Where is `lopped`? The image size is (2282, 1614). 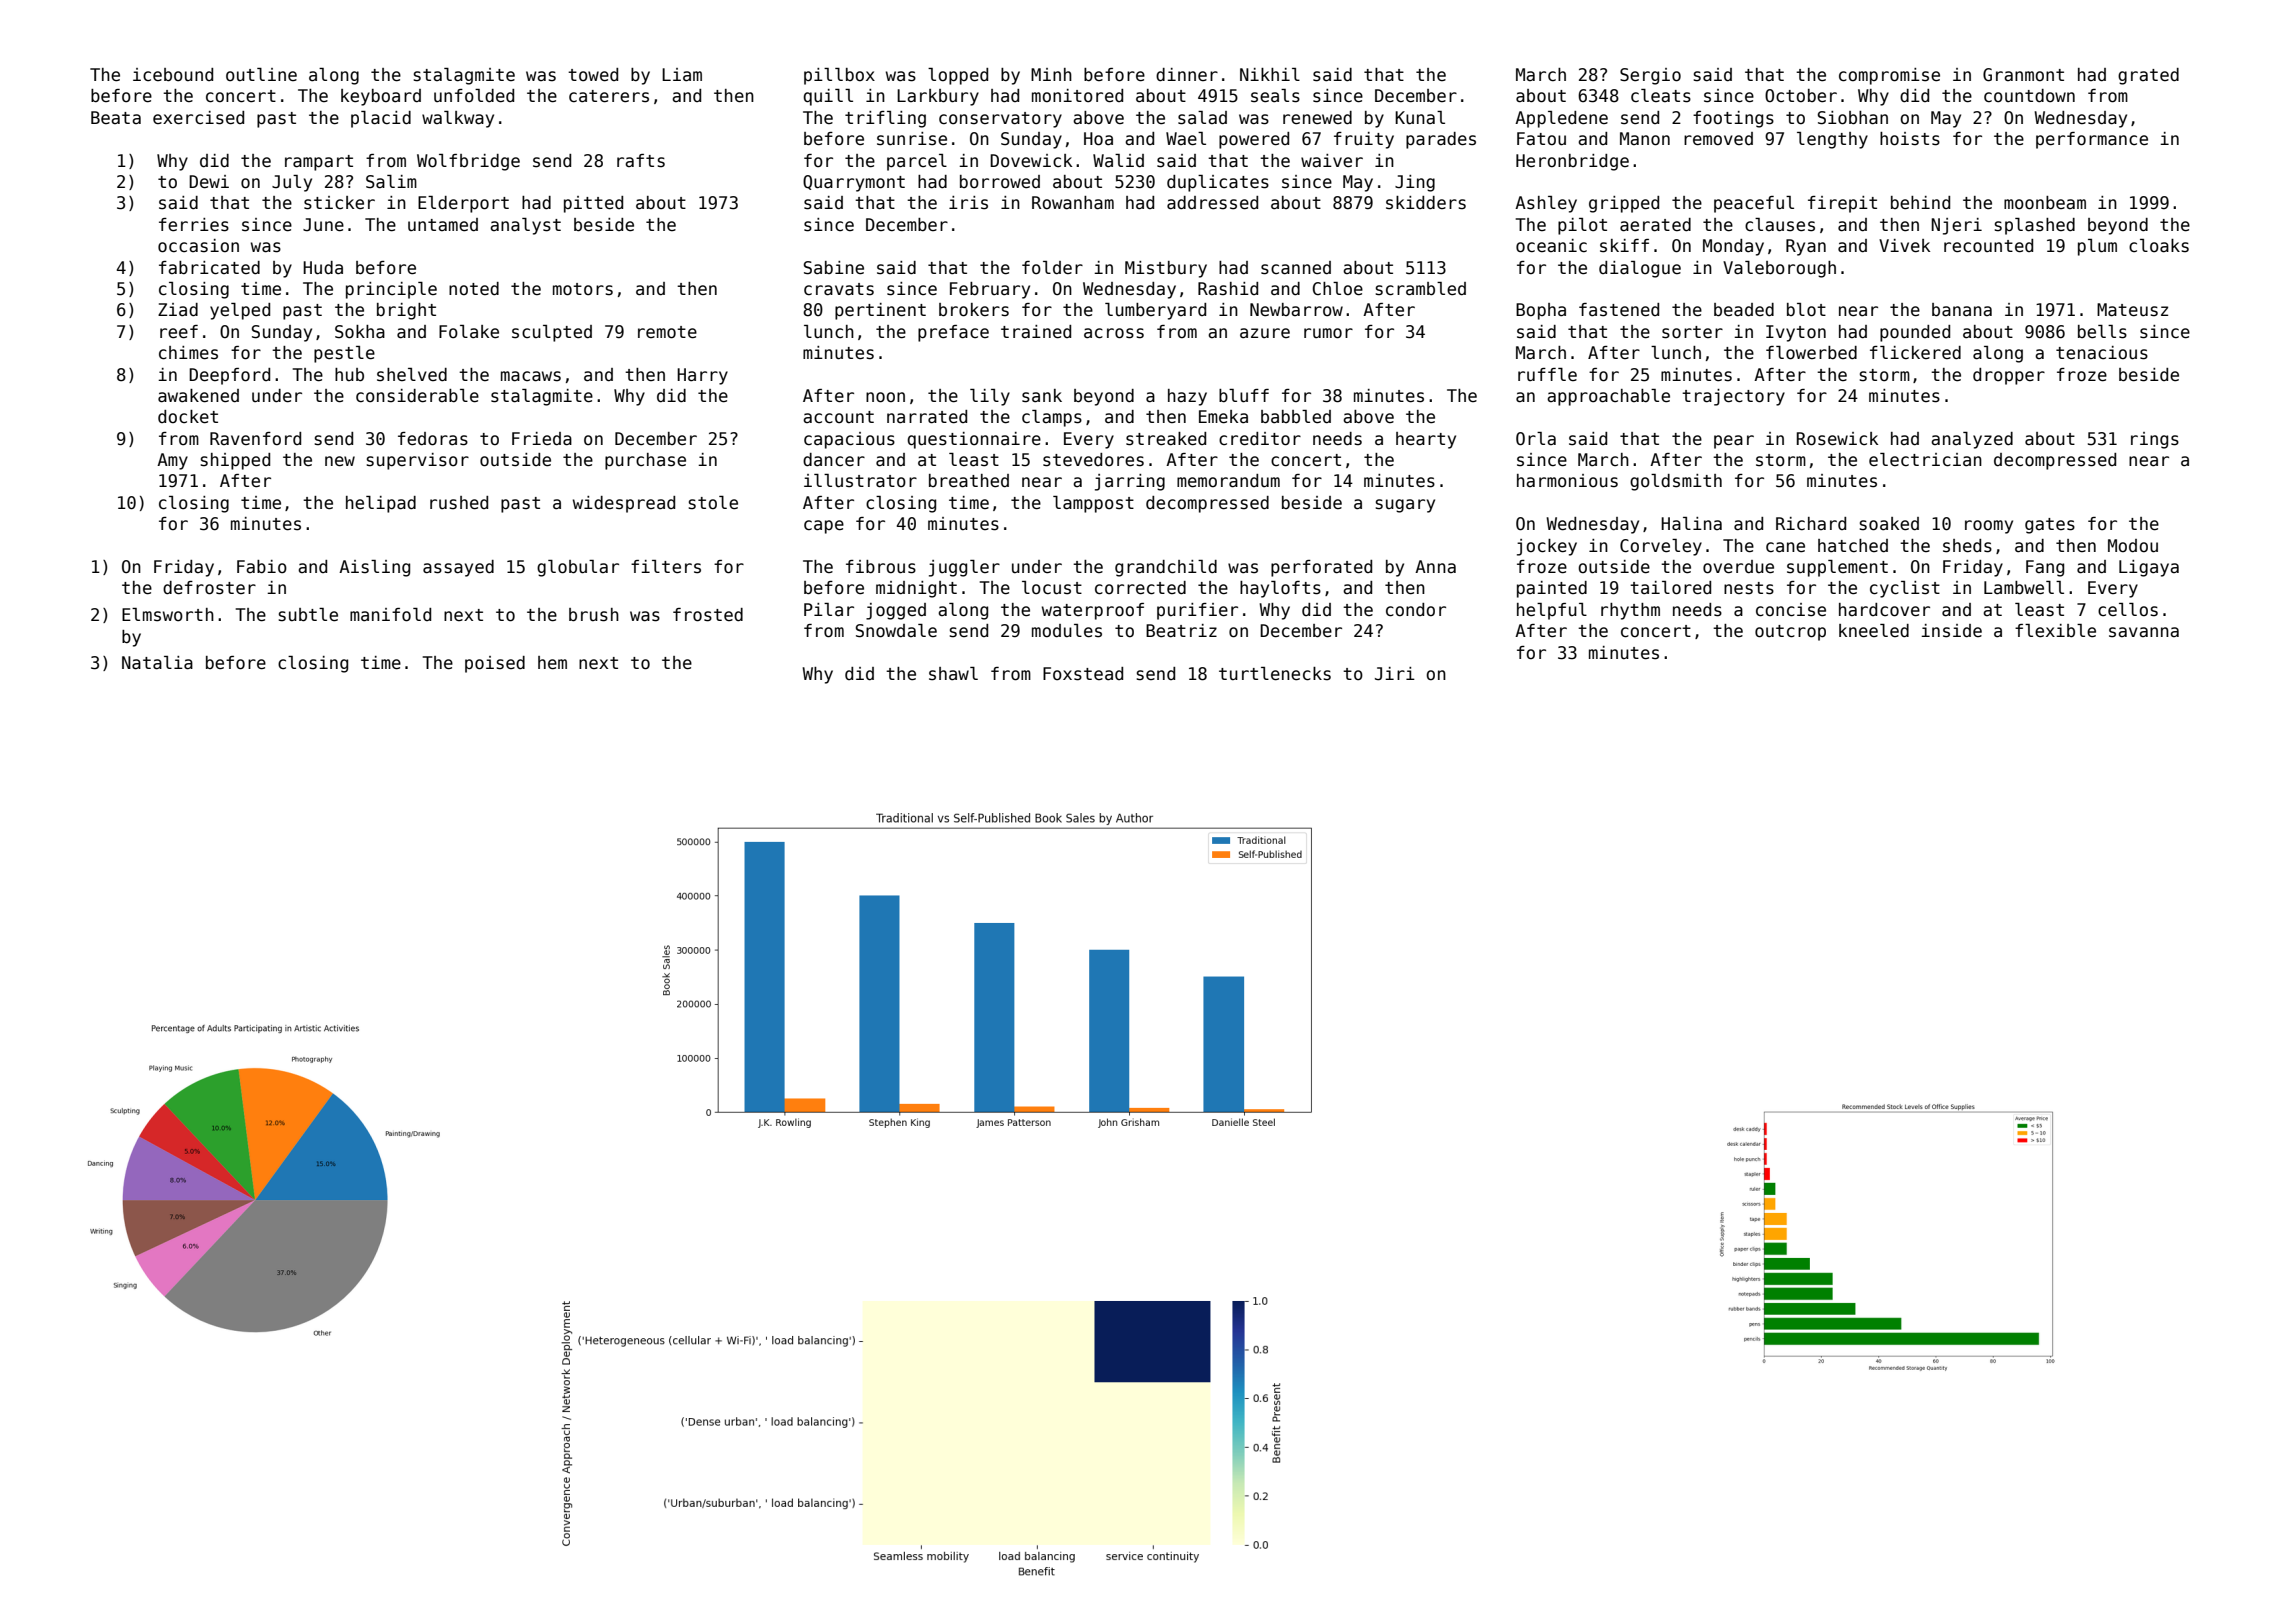
lopped is located at coordinates (958, 76).
